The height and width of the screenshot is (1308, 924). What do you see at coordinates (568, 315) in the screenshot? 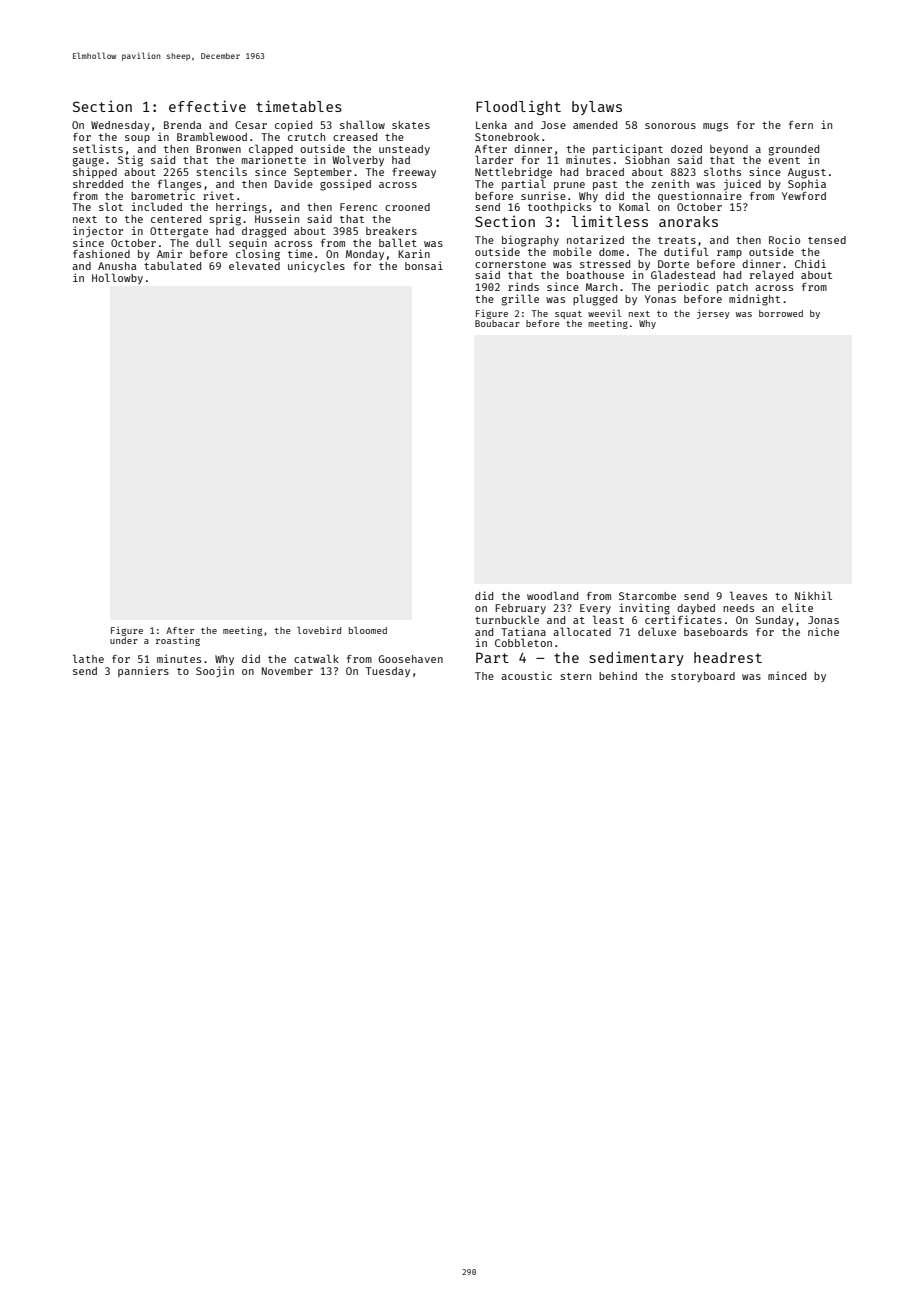
I see `squat` at bounding box center [568, 315].
